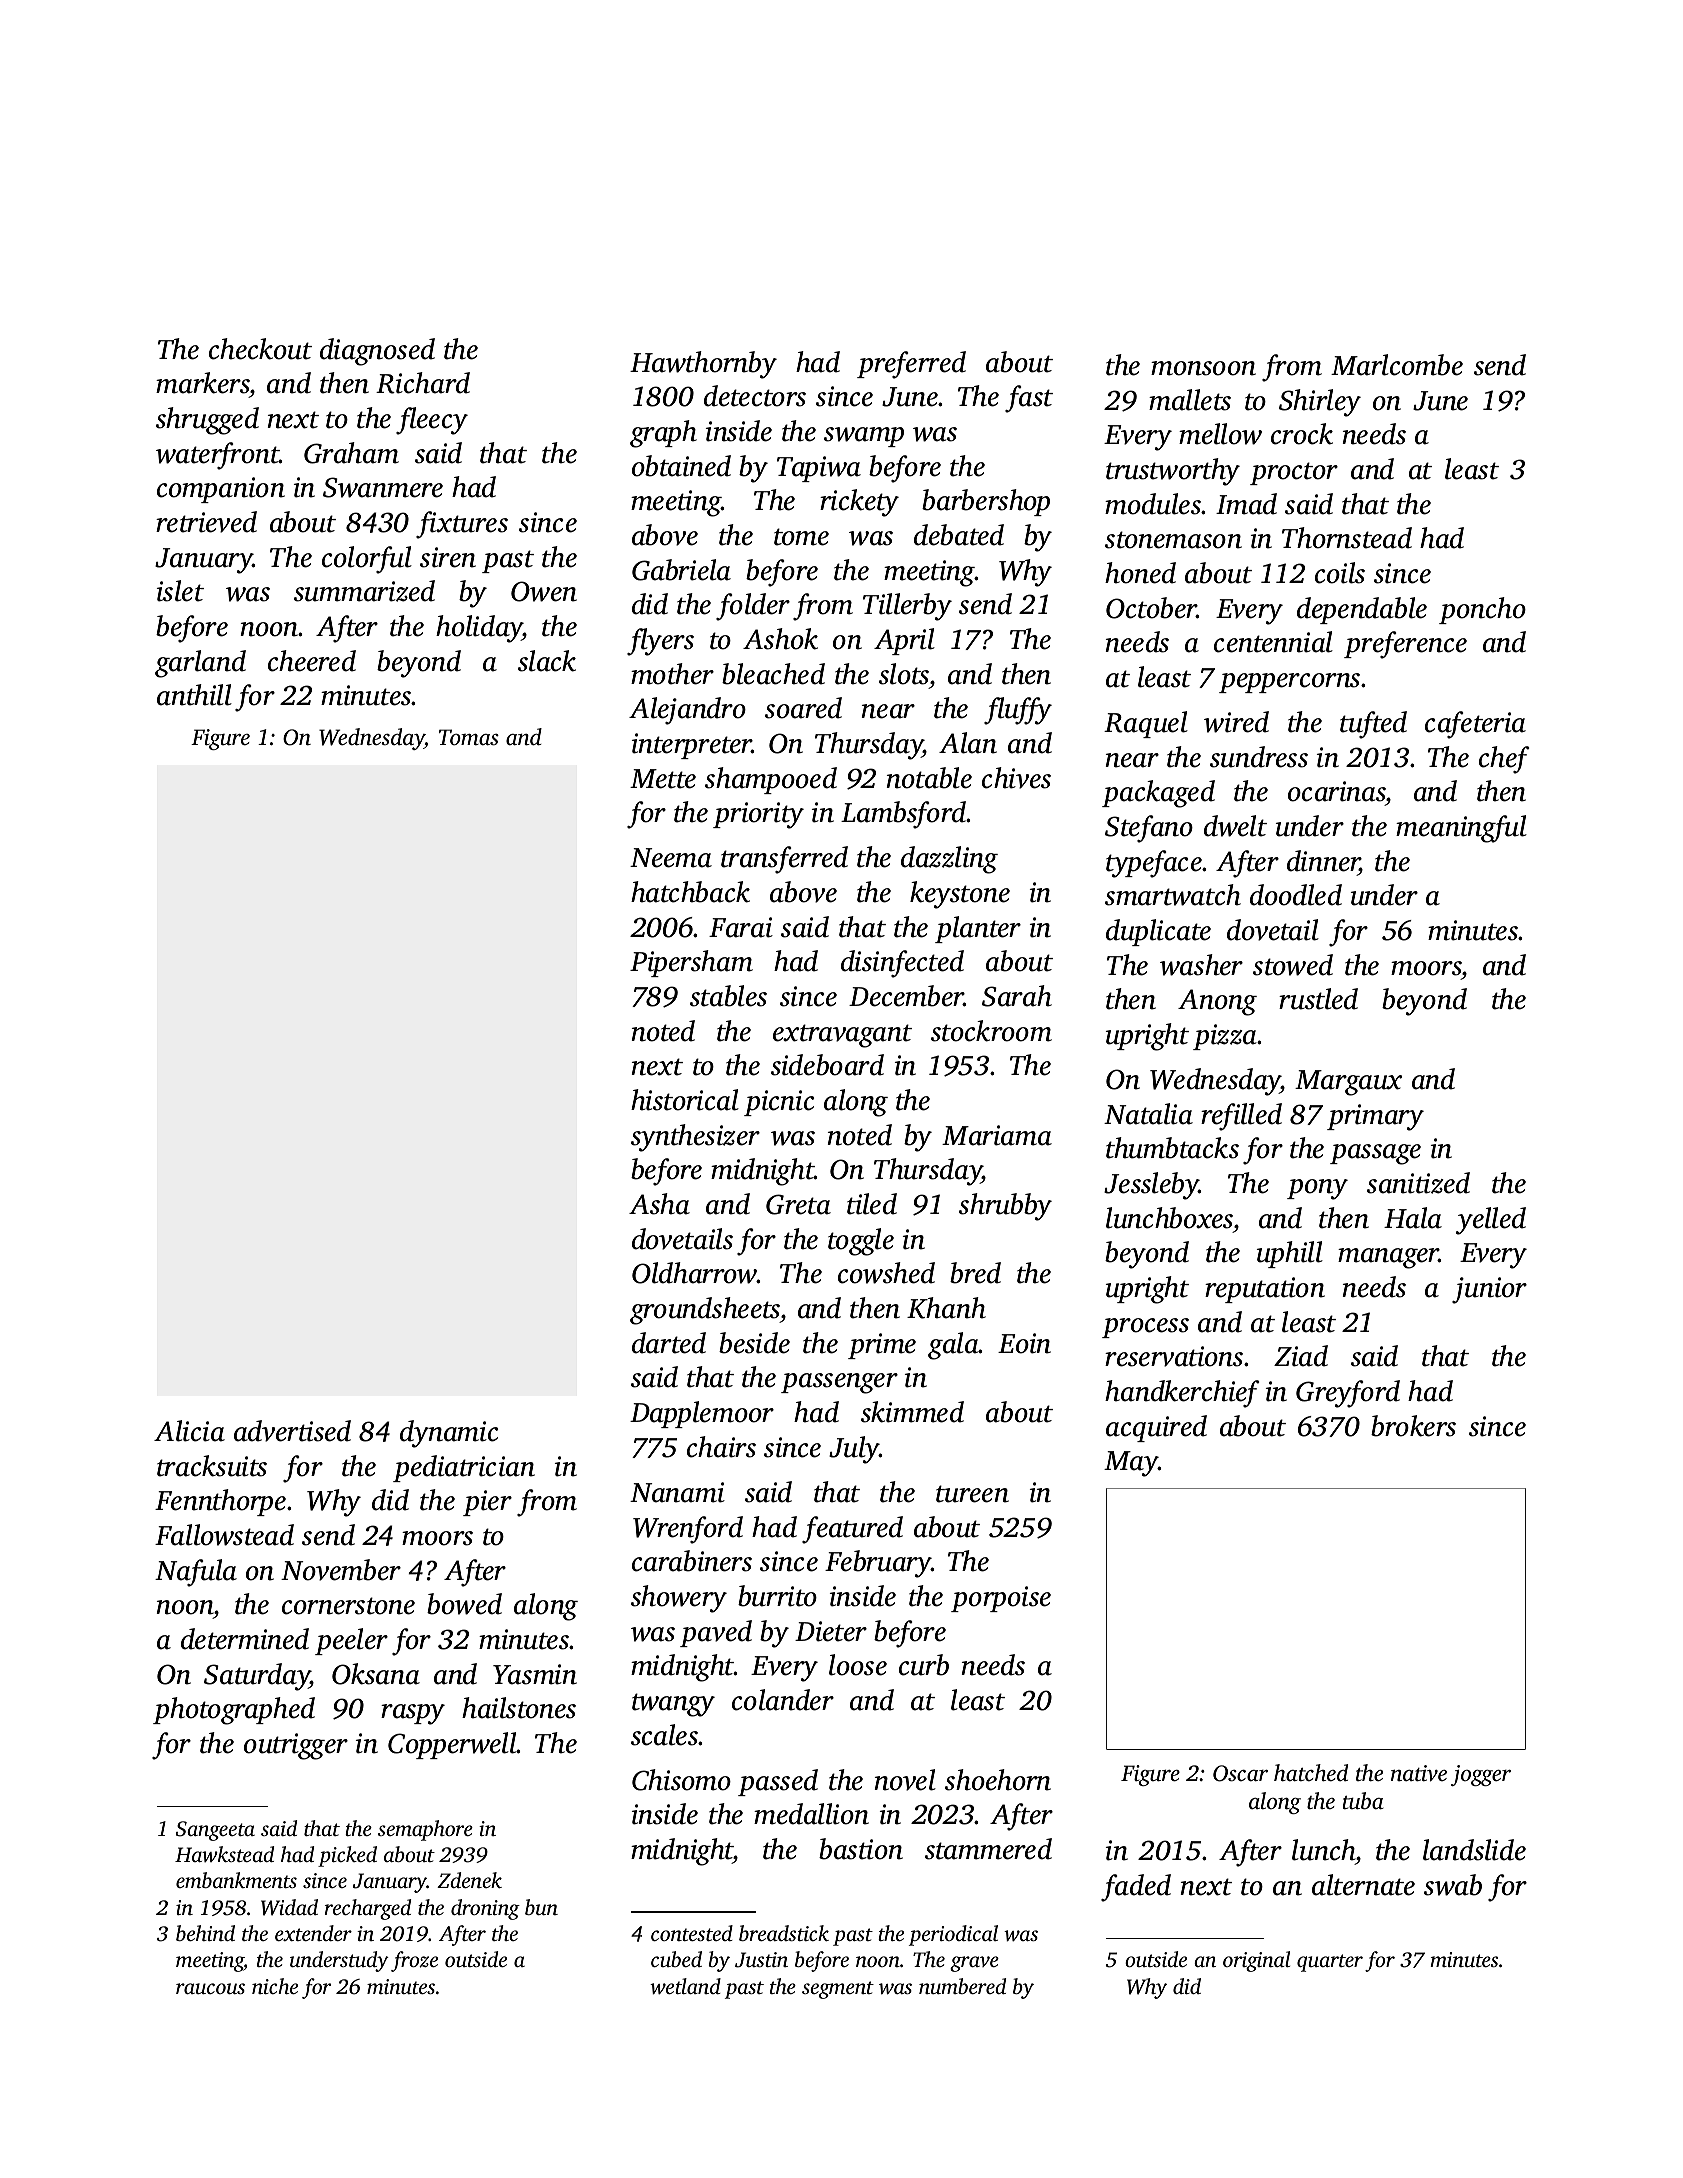  Describe the element at coordinates (838, 1990) in the screenshot. I see `segment` at that location.
